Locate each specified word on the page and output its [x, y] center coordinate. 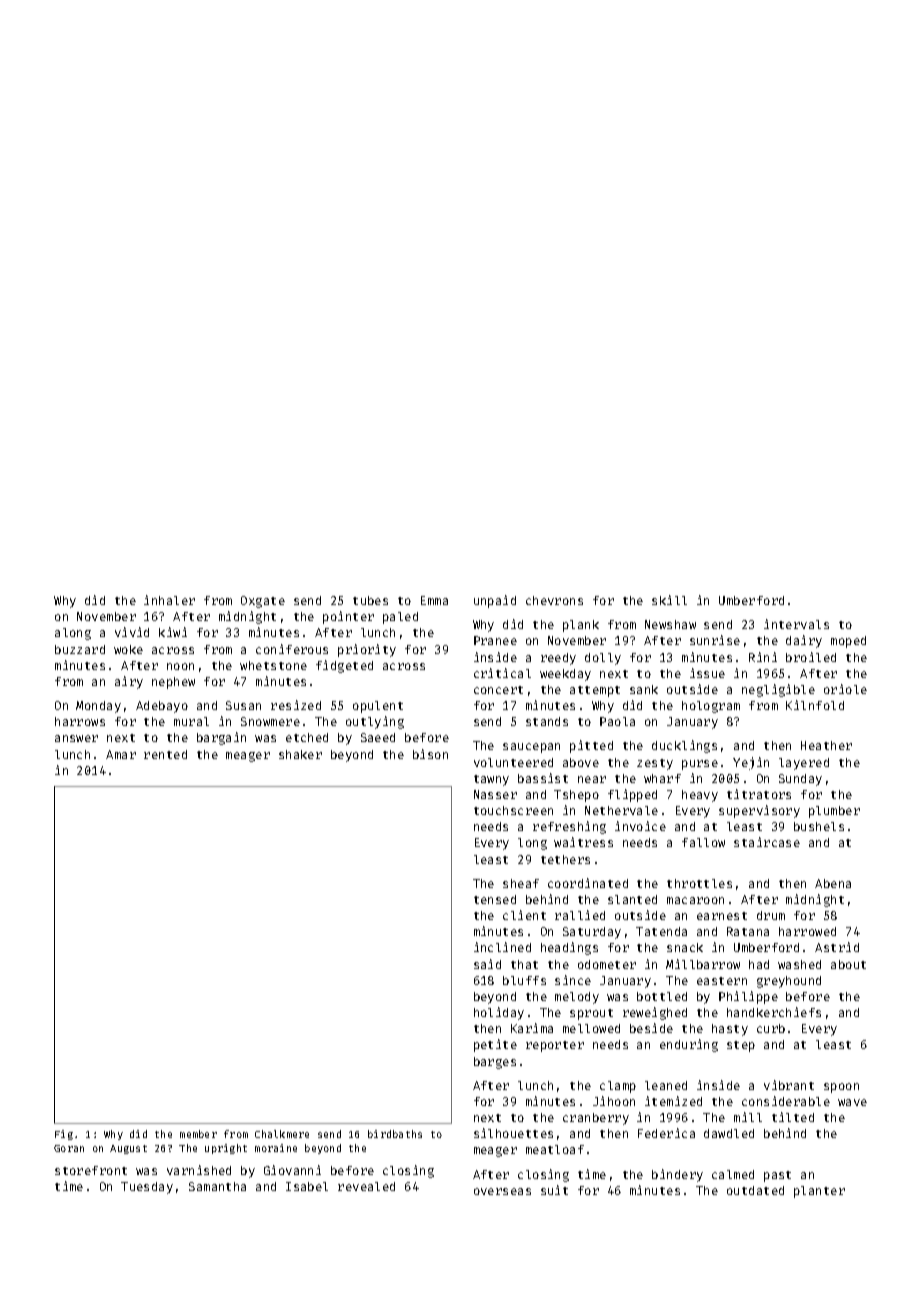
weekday [565, 675]
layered [804, 764]
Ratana [748, 931]
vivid [132, 632]
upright [226, 1149]
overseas [502, 1191]
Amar [121, 754]
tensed [495, 899]
